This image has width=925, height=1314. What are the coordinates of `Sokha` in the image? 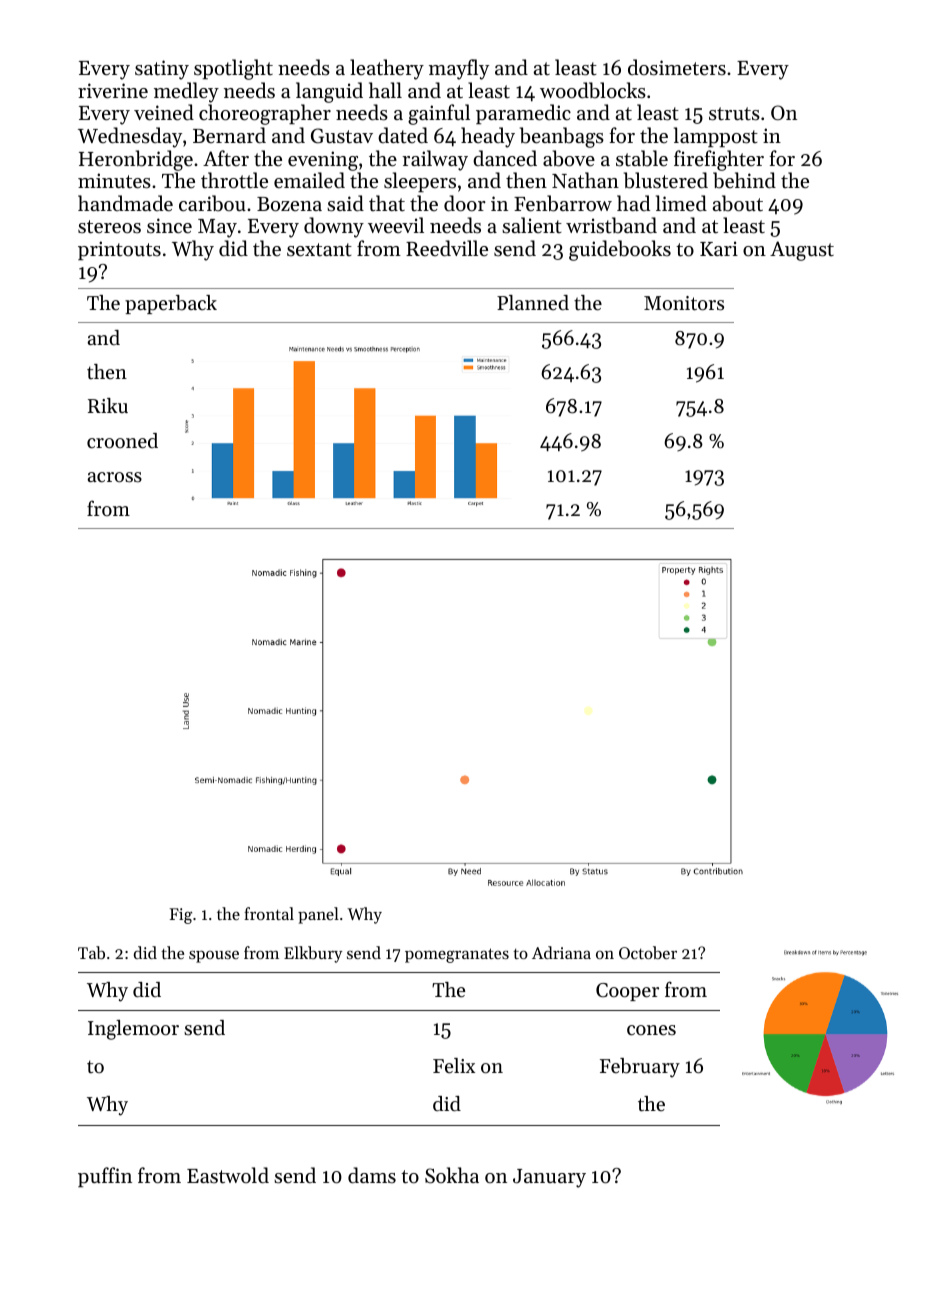 It's located at (452, 1175).
